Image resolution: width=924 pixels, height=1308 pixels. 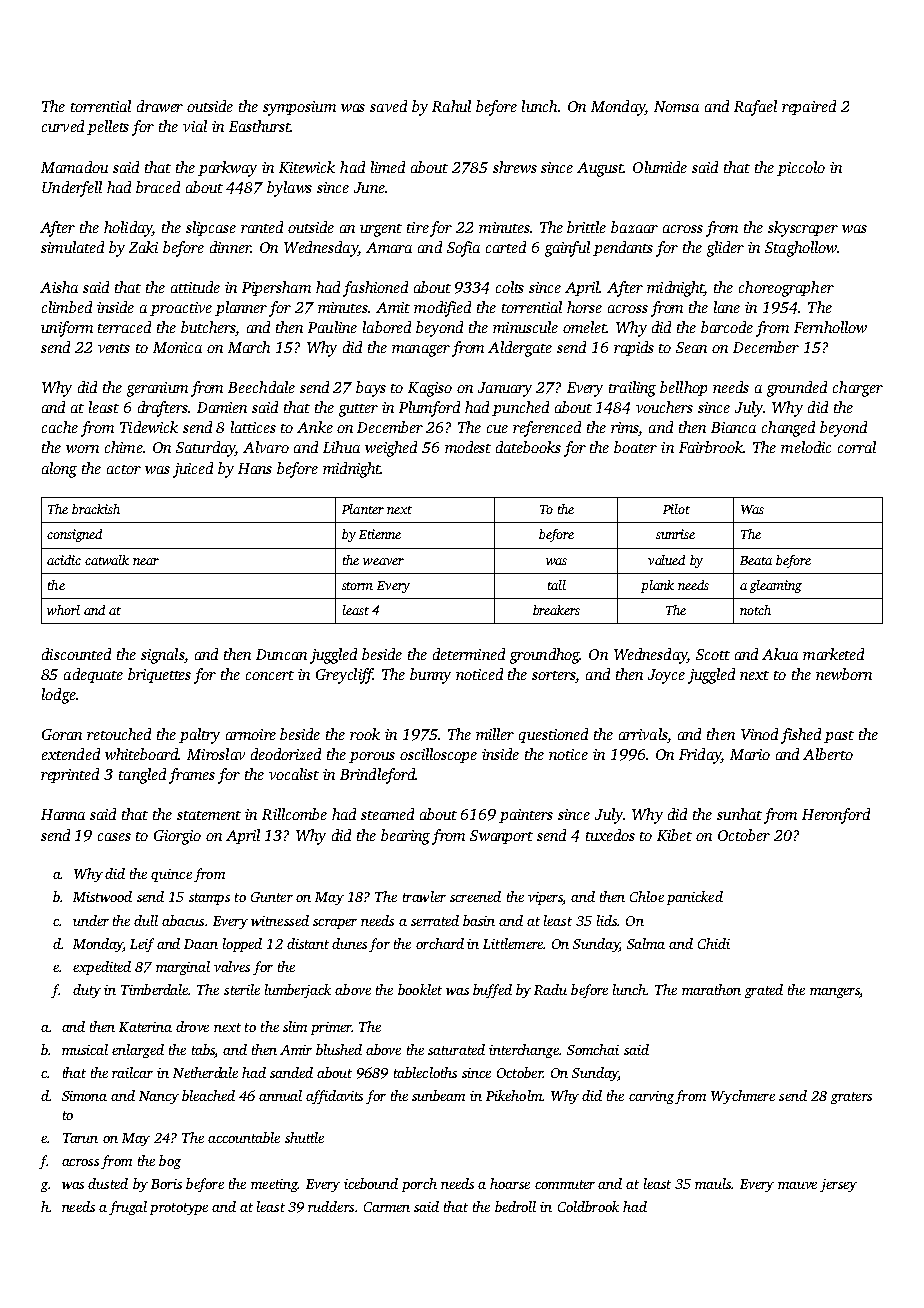 What do you see at coordinates (380, 534) in the screenshot?
I see `Etienne` at bounding box center [380, 534].
